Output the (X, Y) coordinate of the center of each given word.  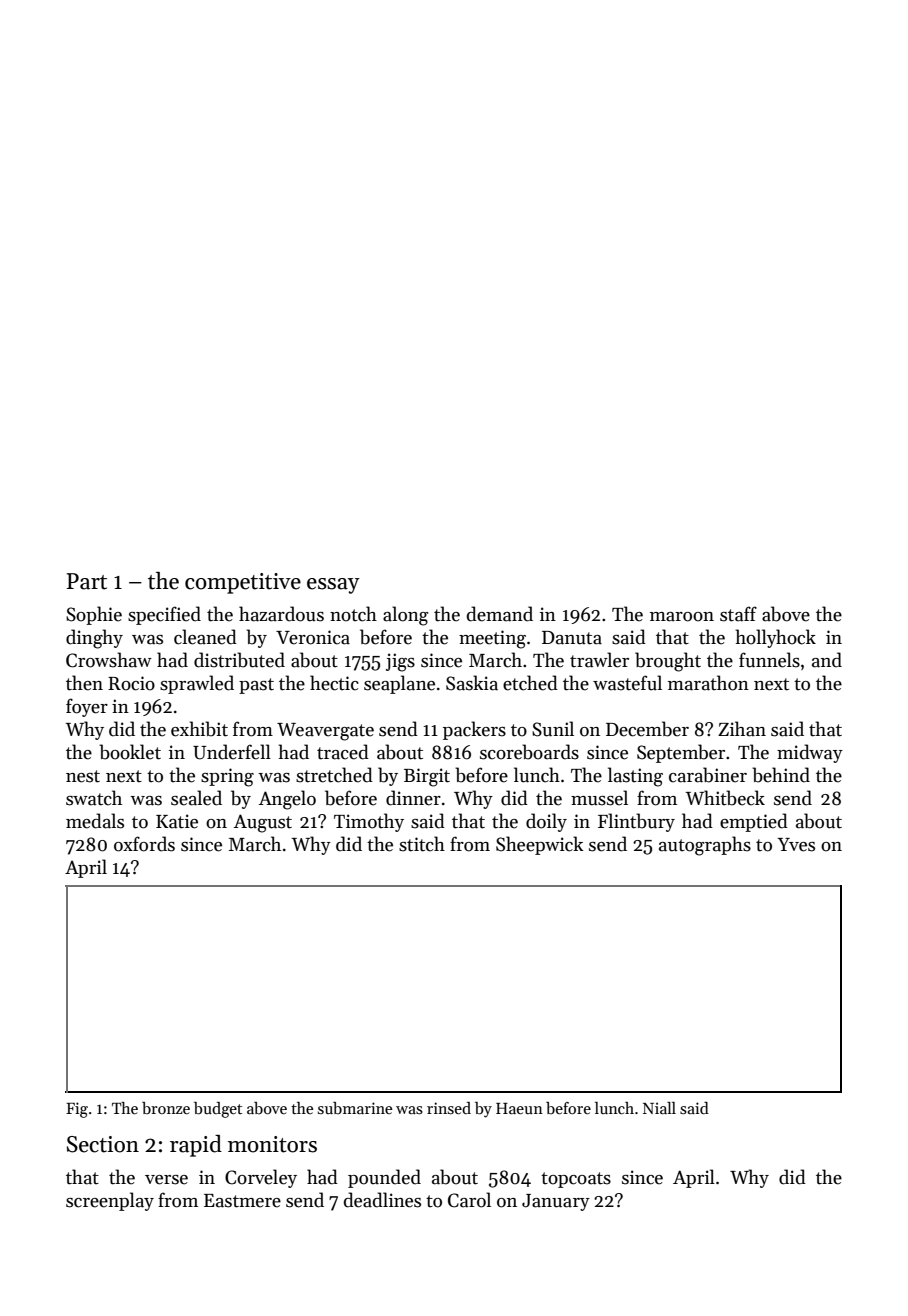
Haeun (519, 1108)
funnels (769, 660)
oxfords (144, 844)
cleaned (205, 637)
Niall (659, 1108)
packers (474, 730)
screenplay (110, 1201)
